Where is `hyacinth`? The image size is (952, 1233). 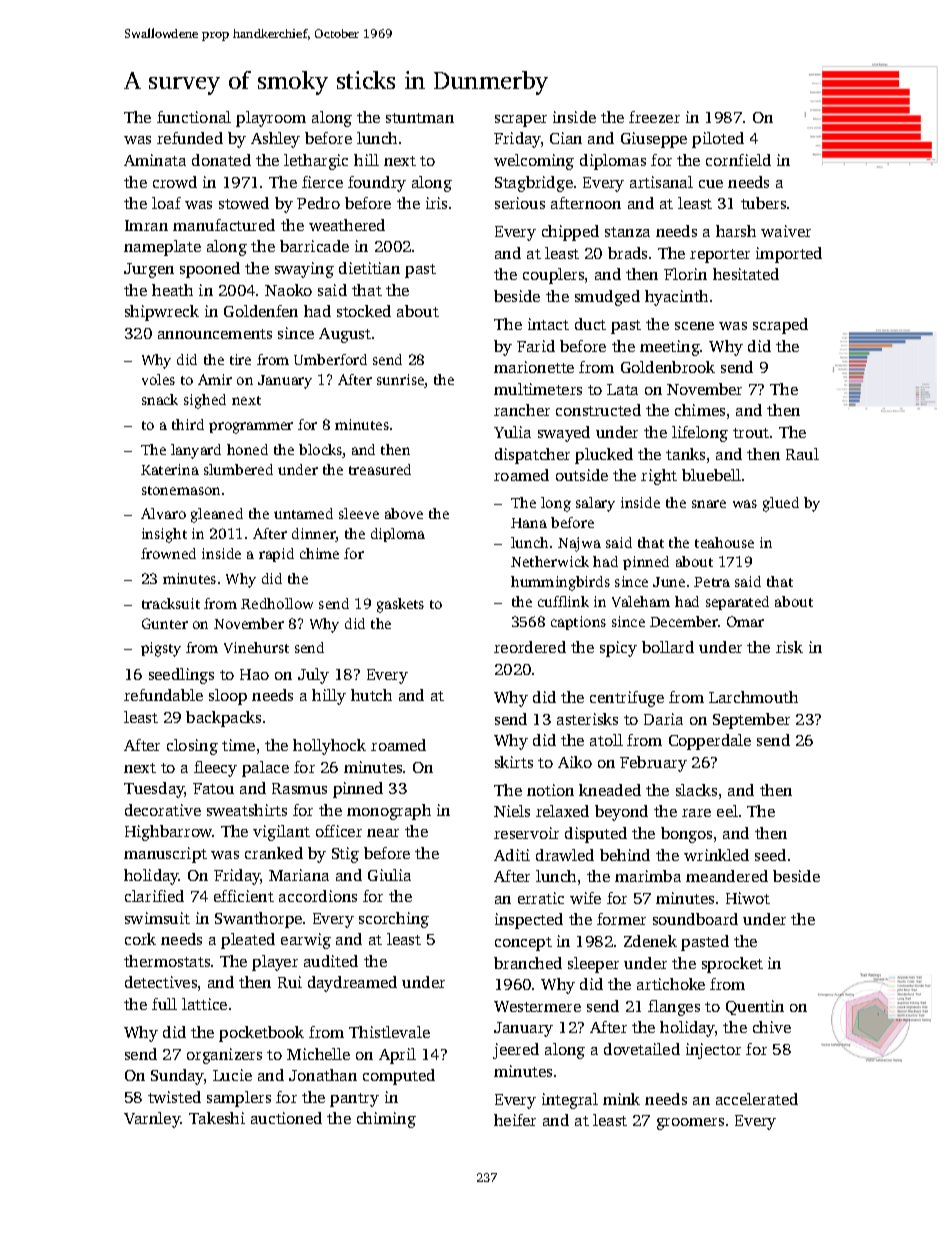
hyacinth is located at coordinates (676, 298).
